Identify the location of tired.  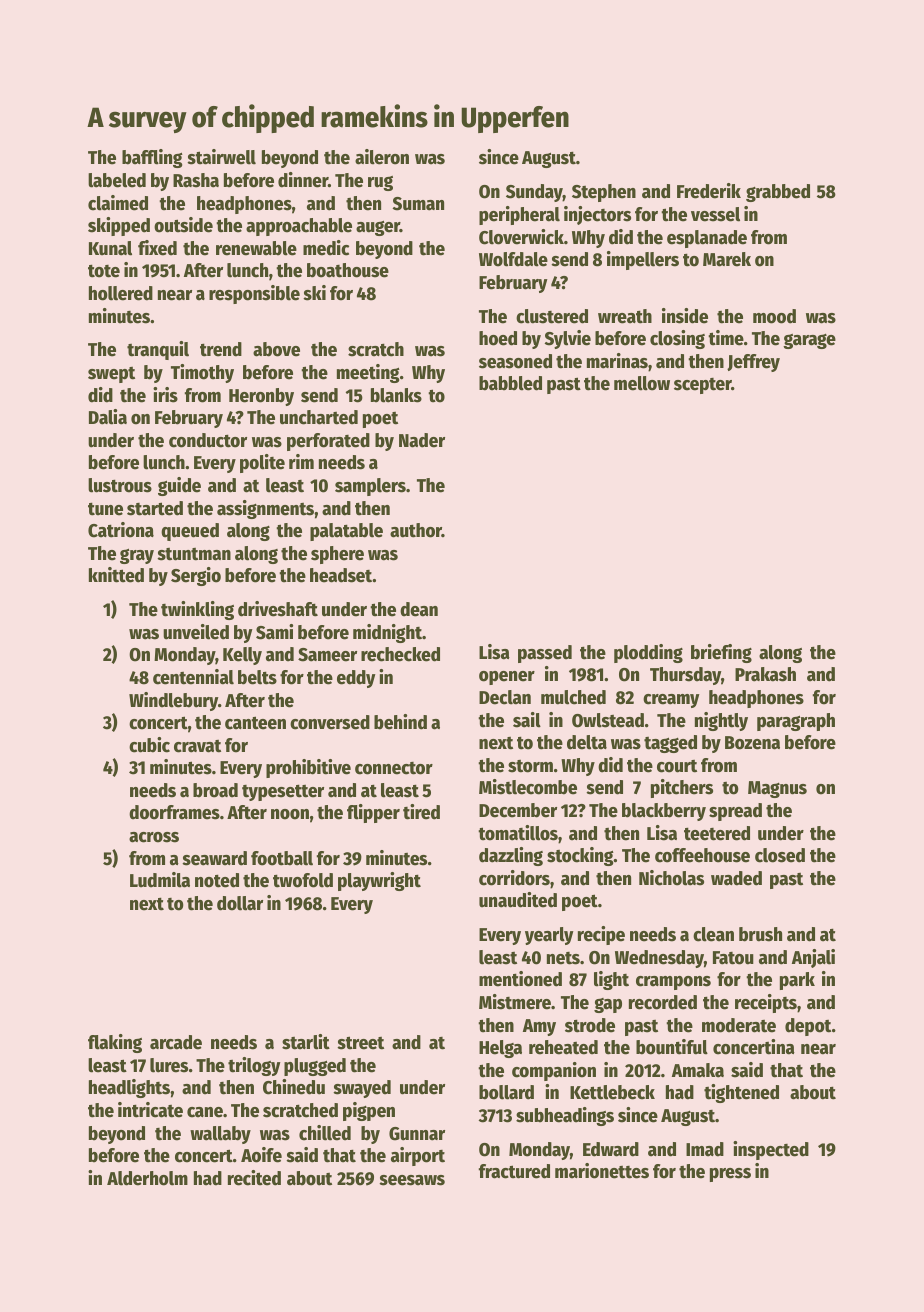
(421, 812).
